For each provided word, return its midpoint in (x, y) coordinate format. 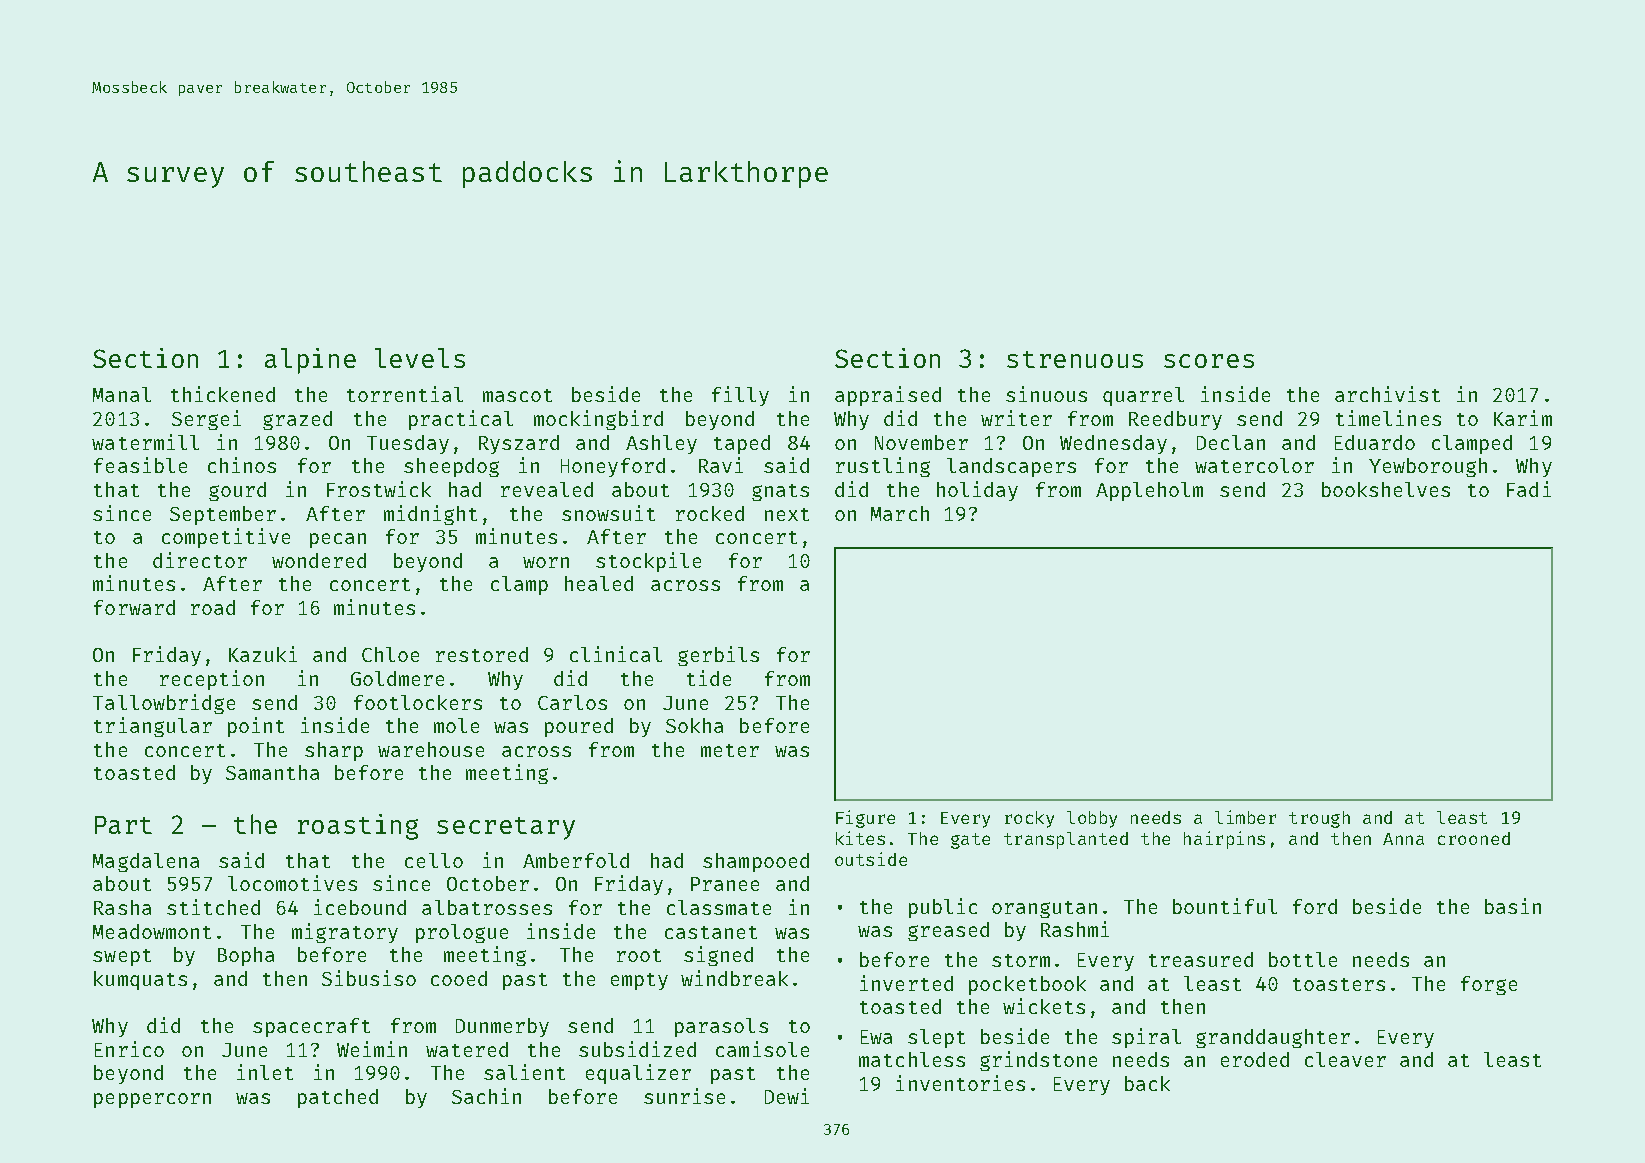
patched (338, 1098)
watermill (145, 442)
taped (742, 444)
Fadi (1529, 489)
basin (1513, 906)
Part (123, 825)
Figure (865, 819)
